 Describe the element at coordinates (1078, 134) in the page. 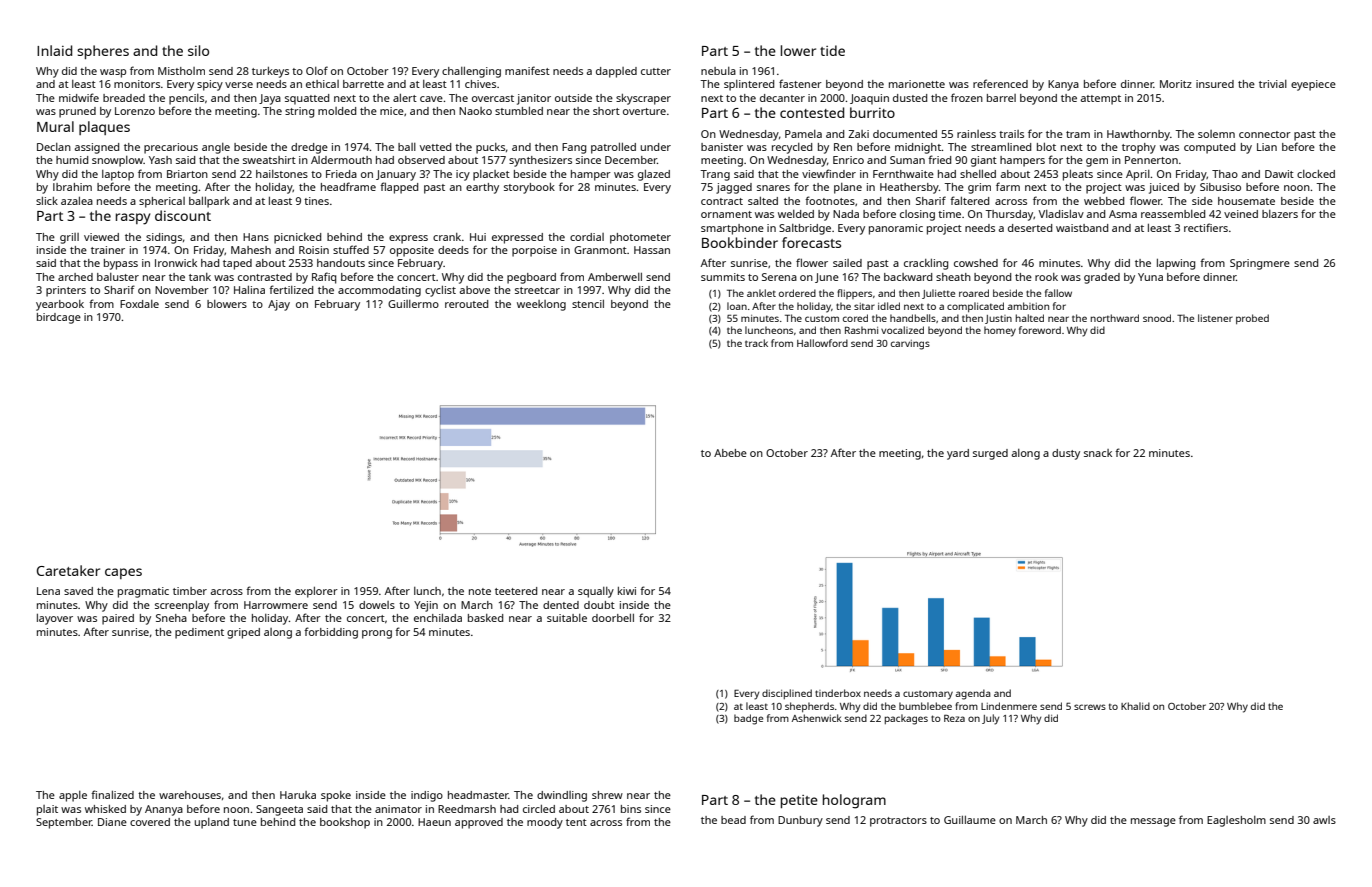

I see `tram` at that location.
